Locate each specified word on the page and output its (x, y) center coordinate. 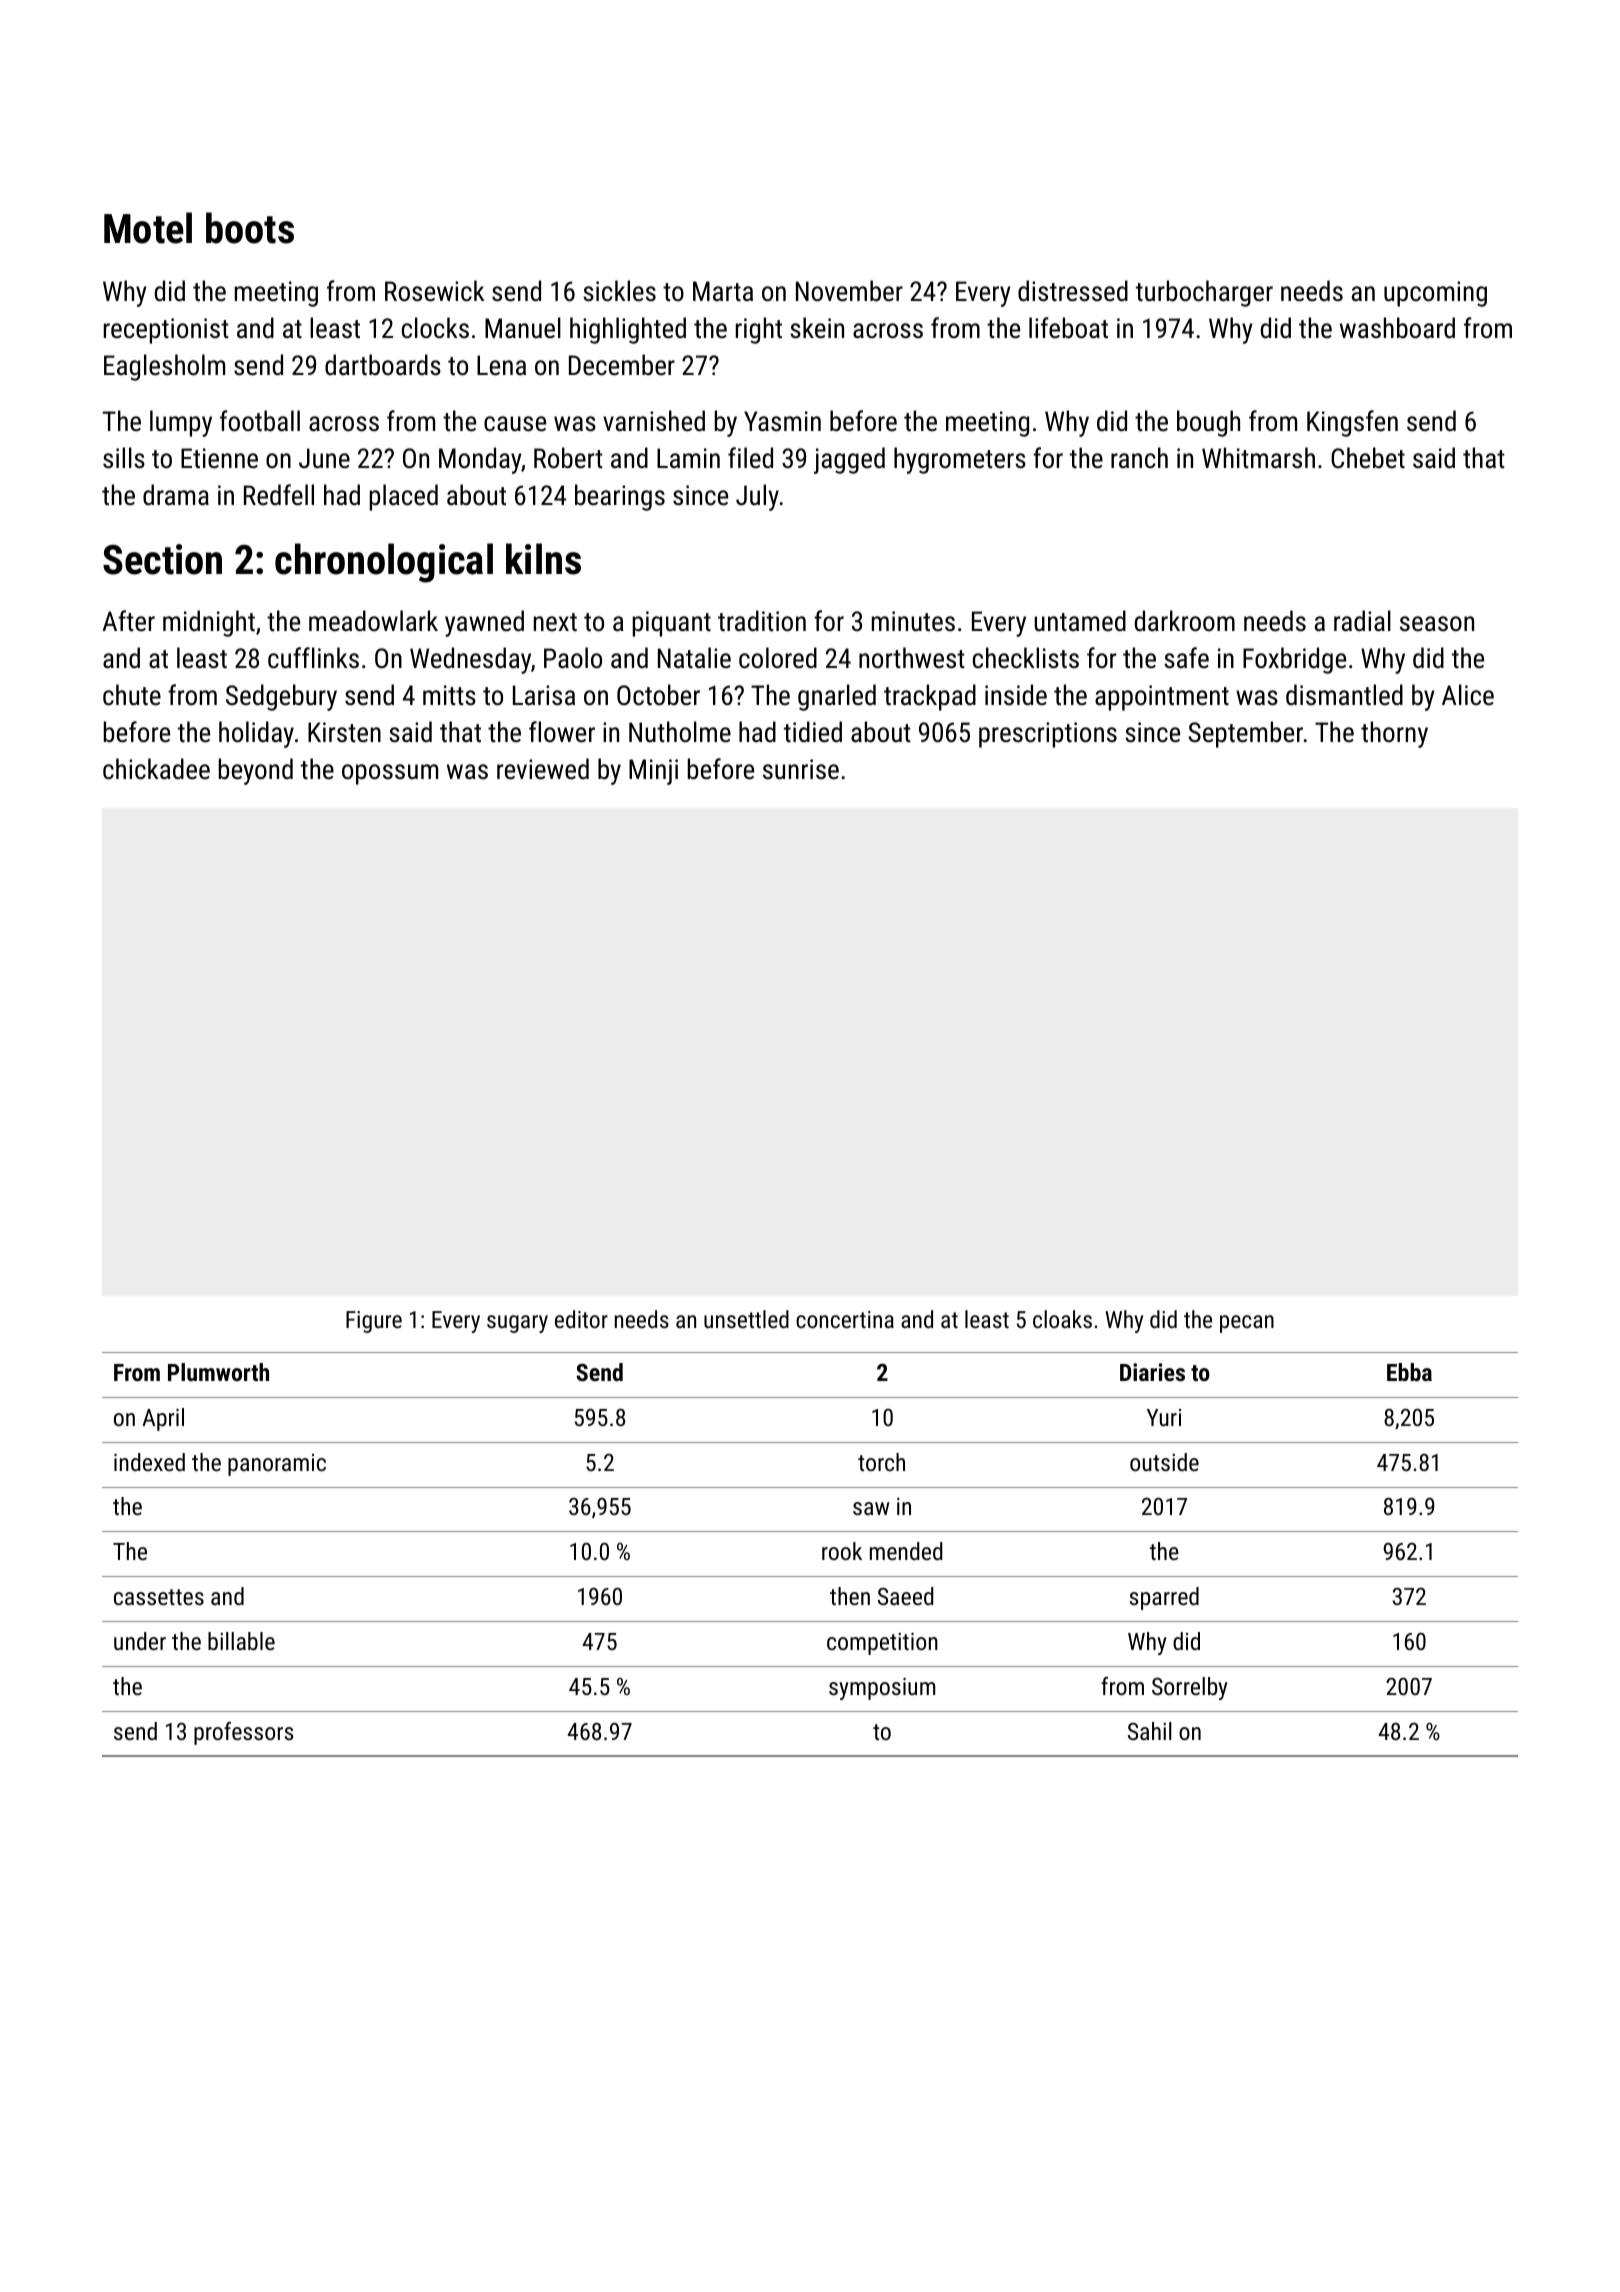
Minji (653, 772)
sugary (517, 1324)
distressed (1073, 291)
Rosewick (434, 291)
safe (1186, 658)
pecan (1247, 1324)
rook (842, 1551)
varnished (654, 421)
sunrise (801, 769)
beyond (256, 771)
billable (241, 1641)
